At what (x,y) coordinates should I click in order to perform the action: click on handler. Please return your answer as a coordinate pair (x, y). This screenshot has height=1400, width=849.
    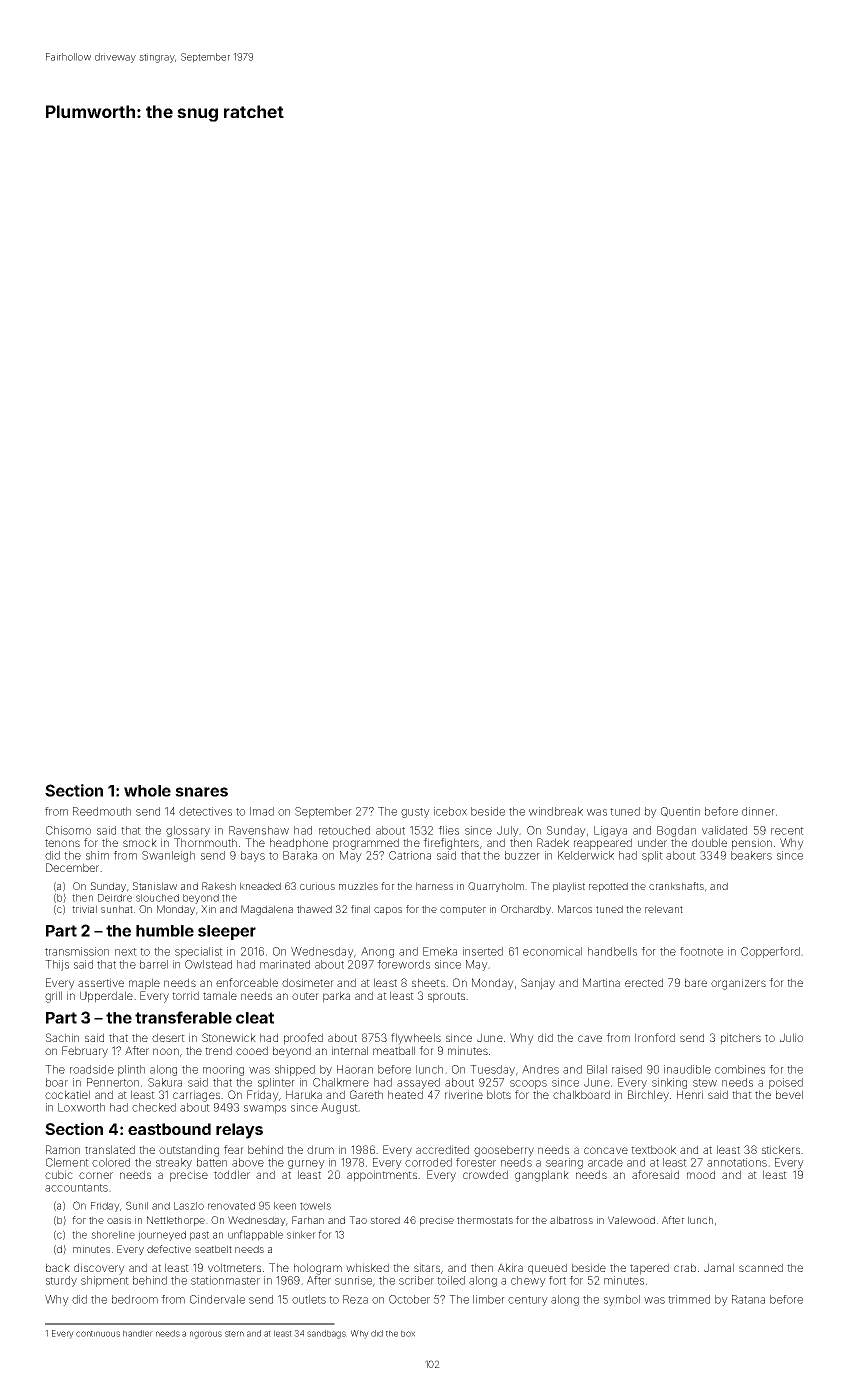
    Looking at the image, I should click on (138, 1333).
